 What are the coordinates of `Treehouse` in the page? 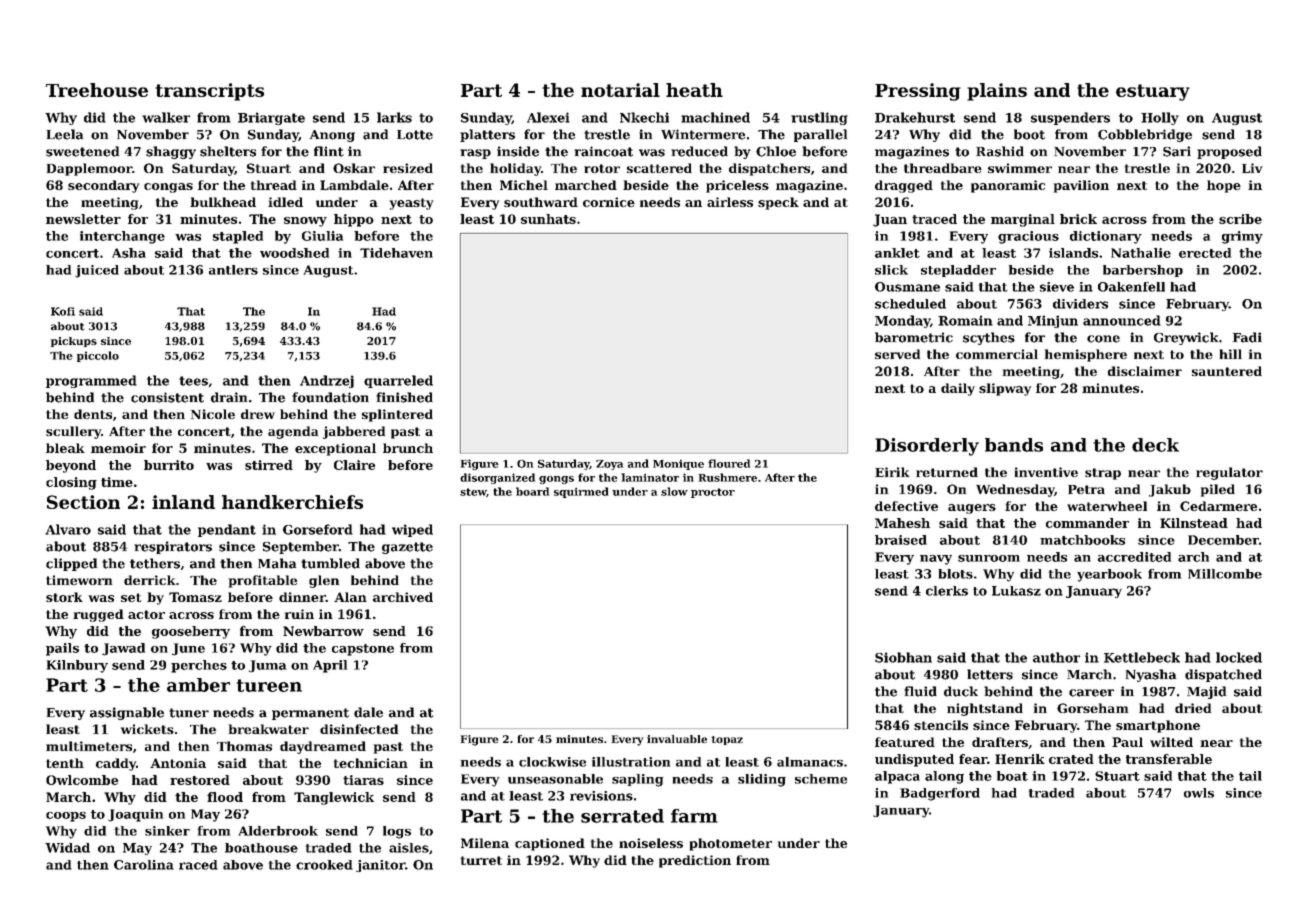 It's located at (97, 90).
